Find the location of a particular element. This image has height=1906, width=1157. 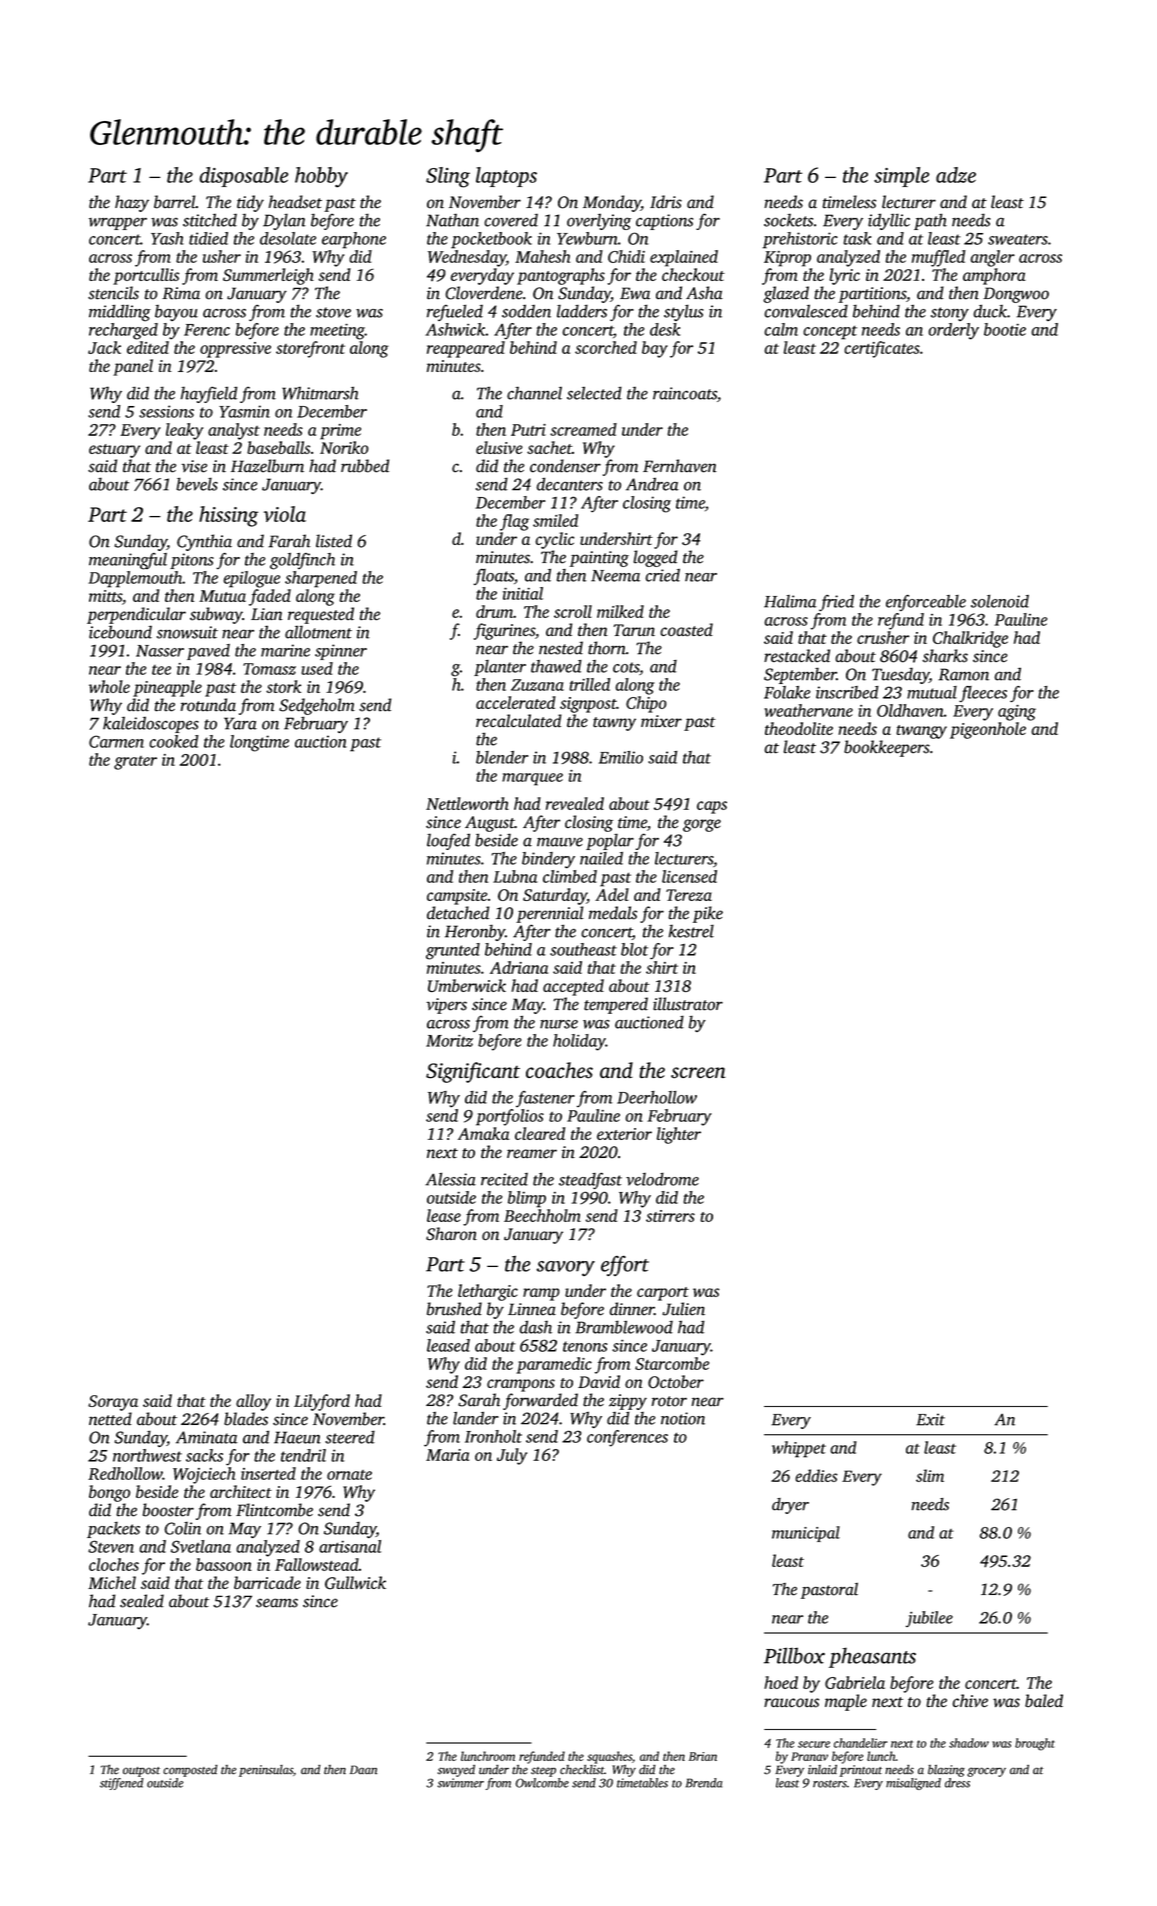

adze is located at coordinates (956, 175).
